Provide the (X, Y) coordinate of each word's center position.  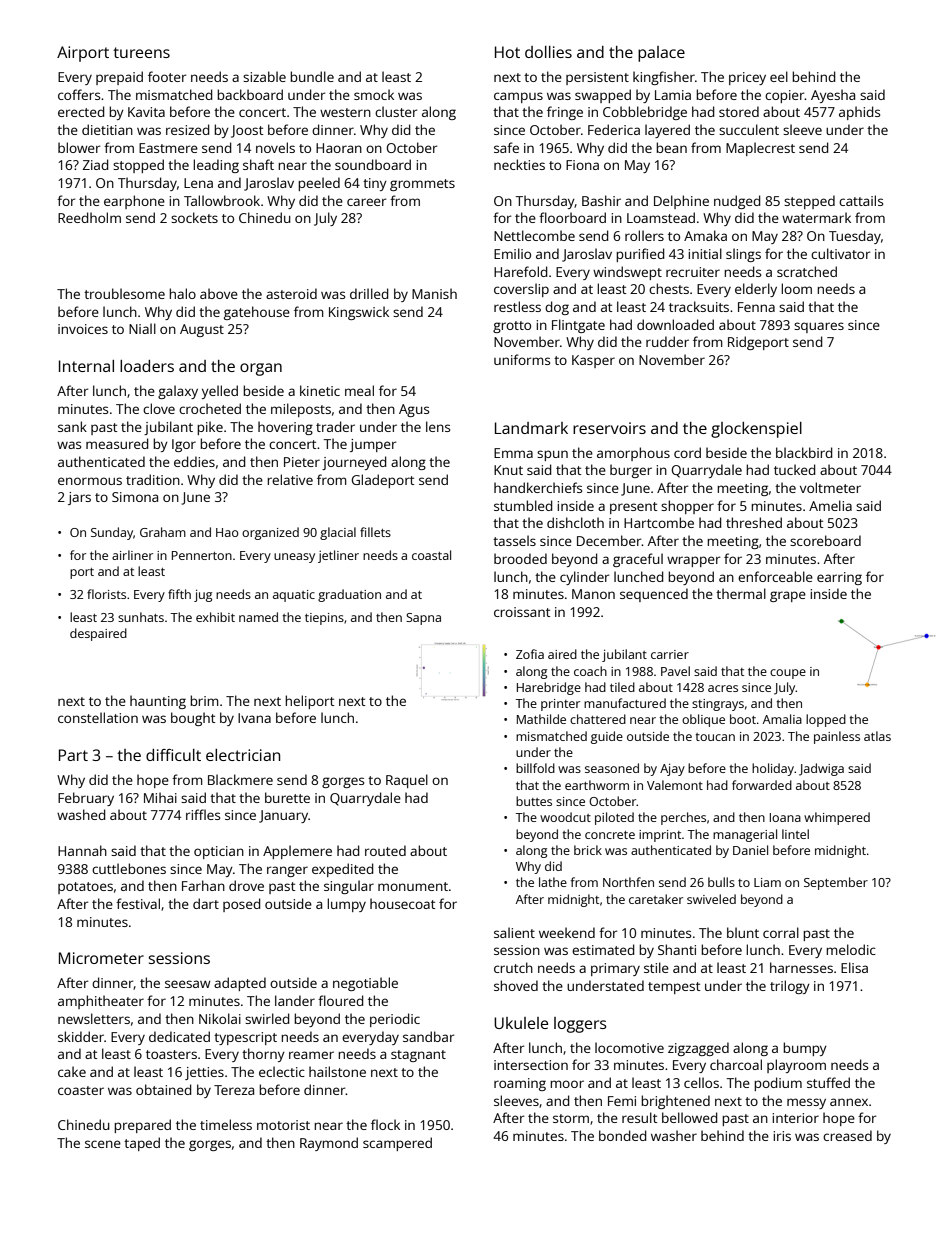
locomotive (629, 1047)
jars (79, 498)
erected (81, 111)
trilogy (790, 987)
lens (438, 426)
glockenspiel (756, 430)
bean (671, 147)
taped (142, 1144)
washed (81, 814)
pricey (747, 78)
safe (506, 147)
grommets (422, 185)
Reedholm (89, 217)
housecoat (403, 903)
